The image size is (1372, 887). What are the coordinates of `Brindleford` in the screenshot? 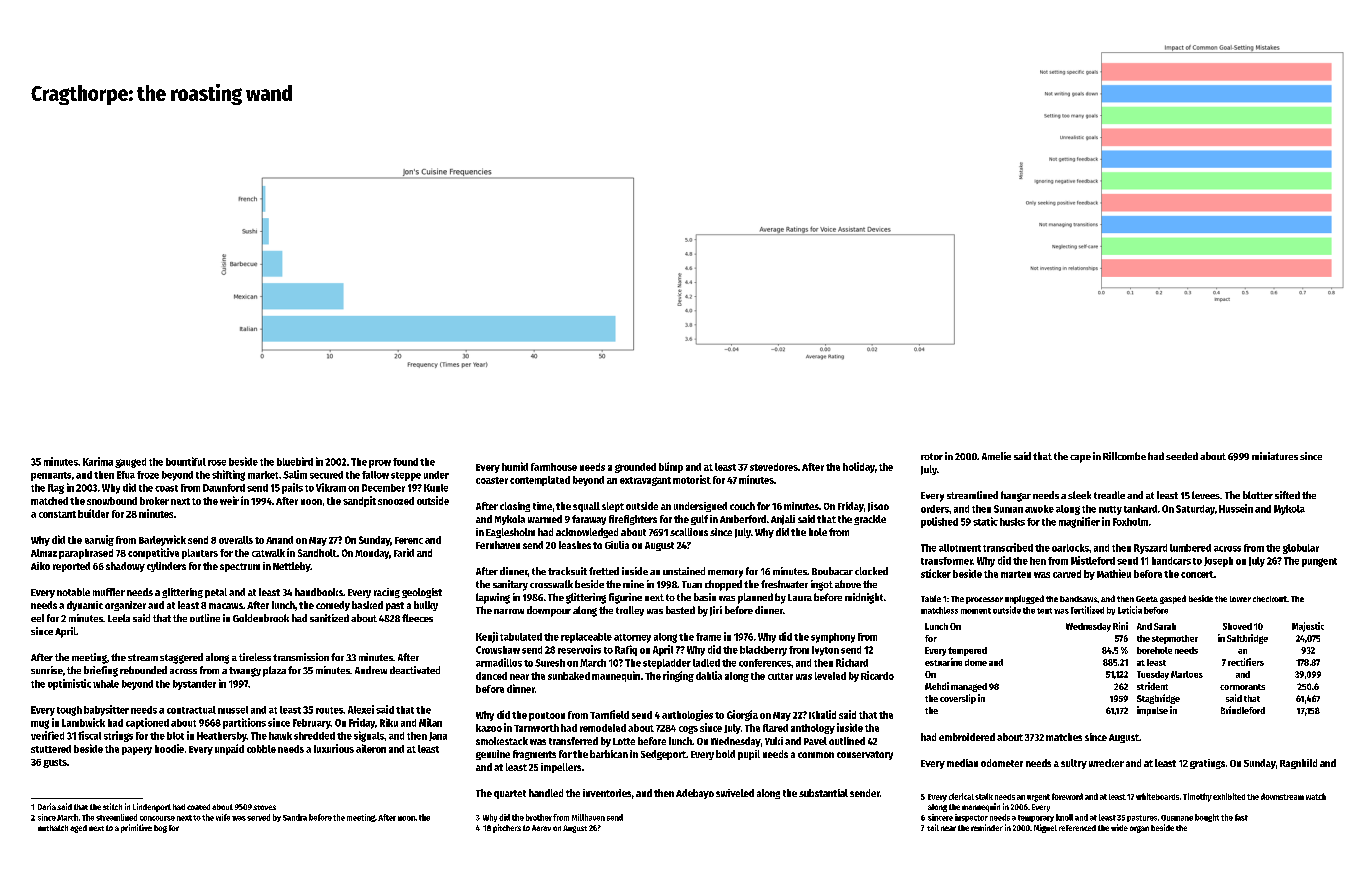 It's located at (1243, 710).
